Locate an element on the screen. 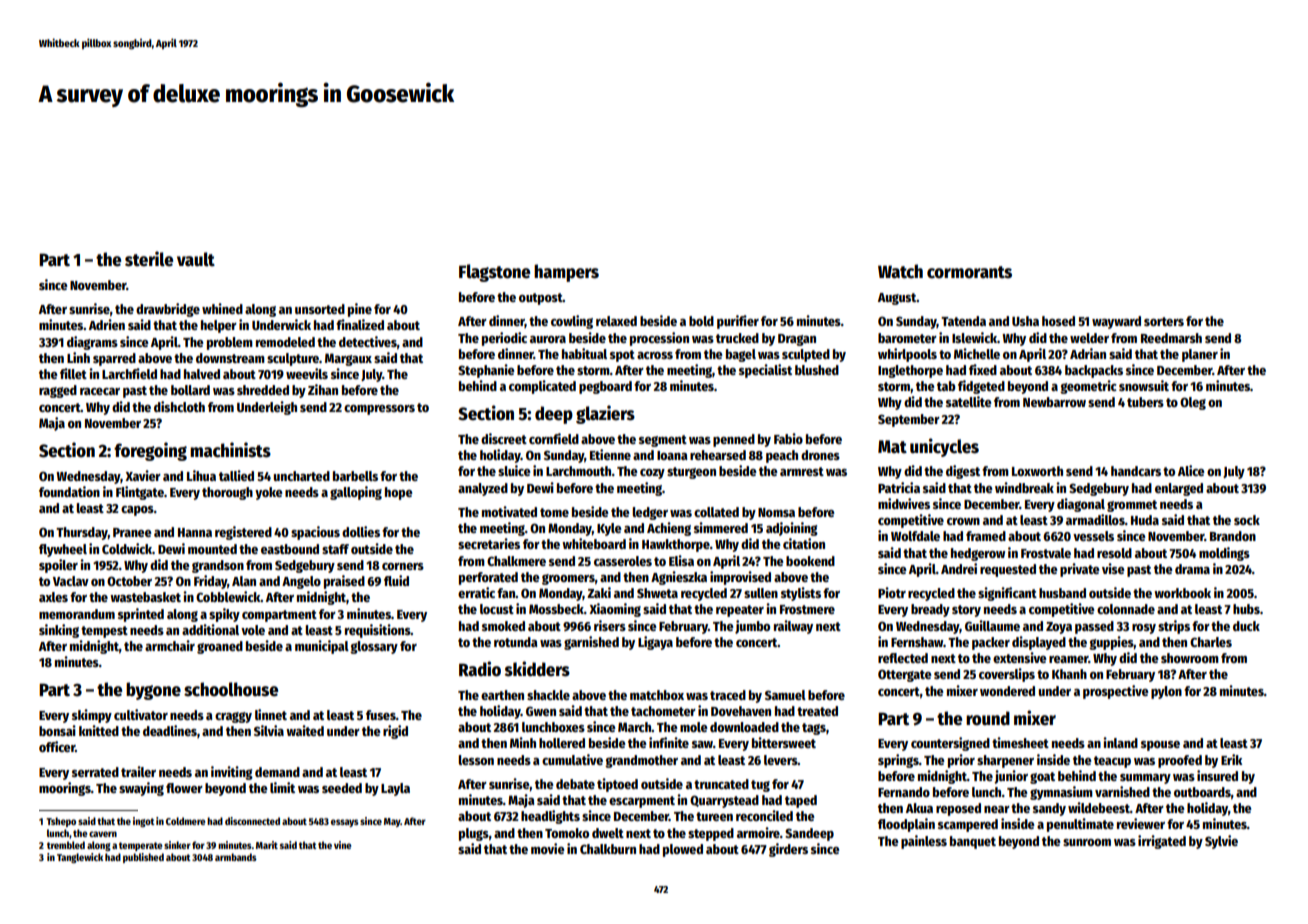  Angelo is located at coordinates (301, 582).
